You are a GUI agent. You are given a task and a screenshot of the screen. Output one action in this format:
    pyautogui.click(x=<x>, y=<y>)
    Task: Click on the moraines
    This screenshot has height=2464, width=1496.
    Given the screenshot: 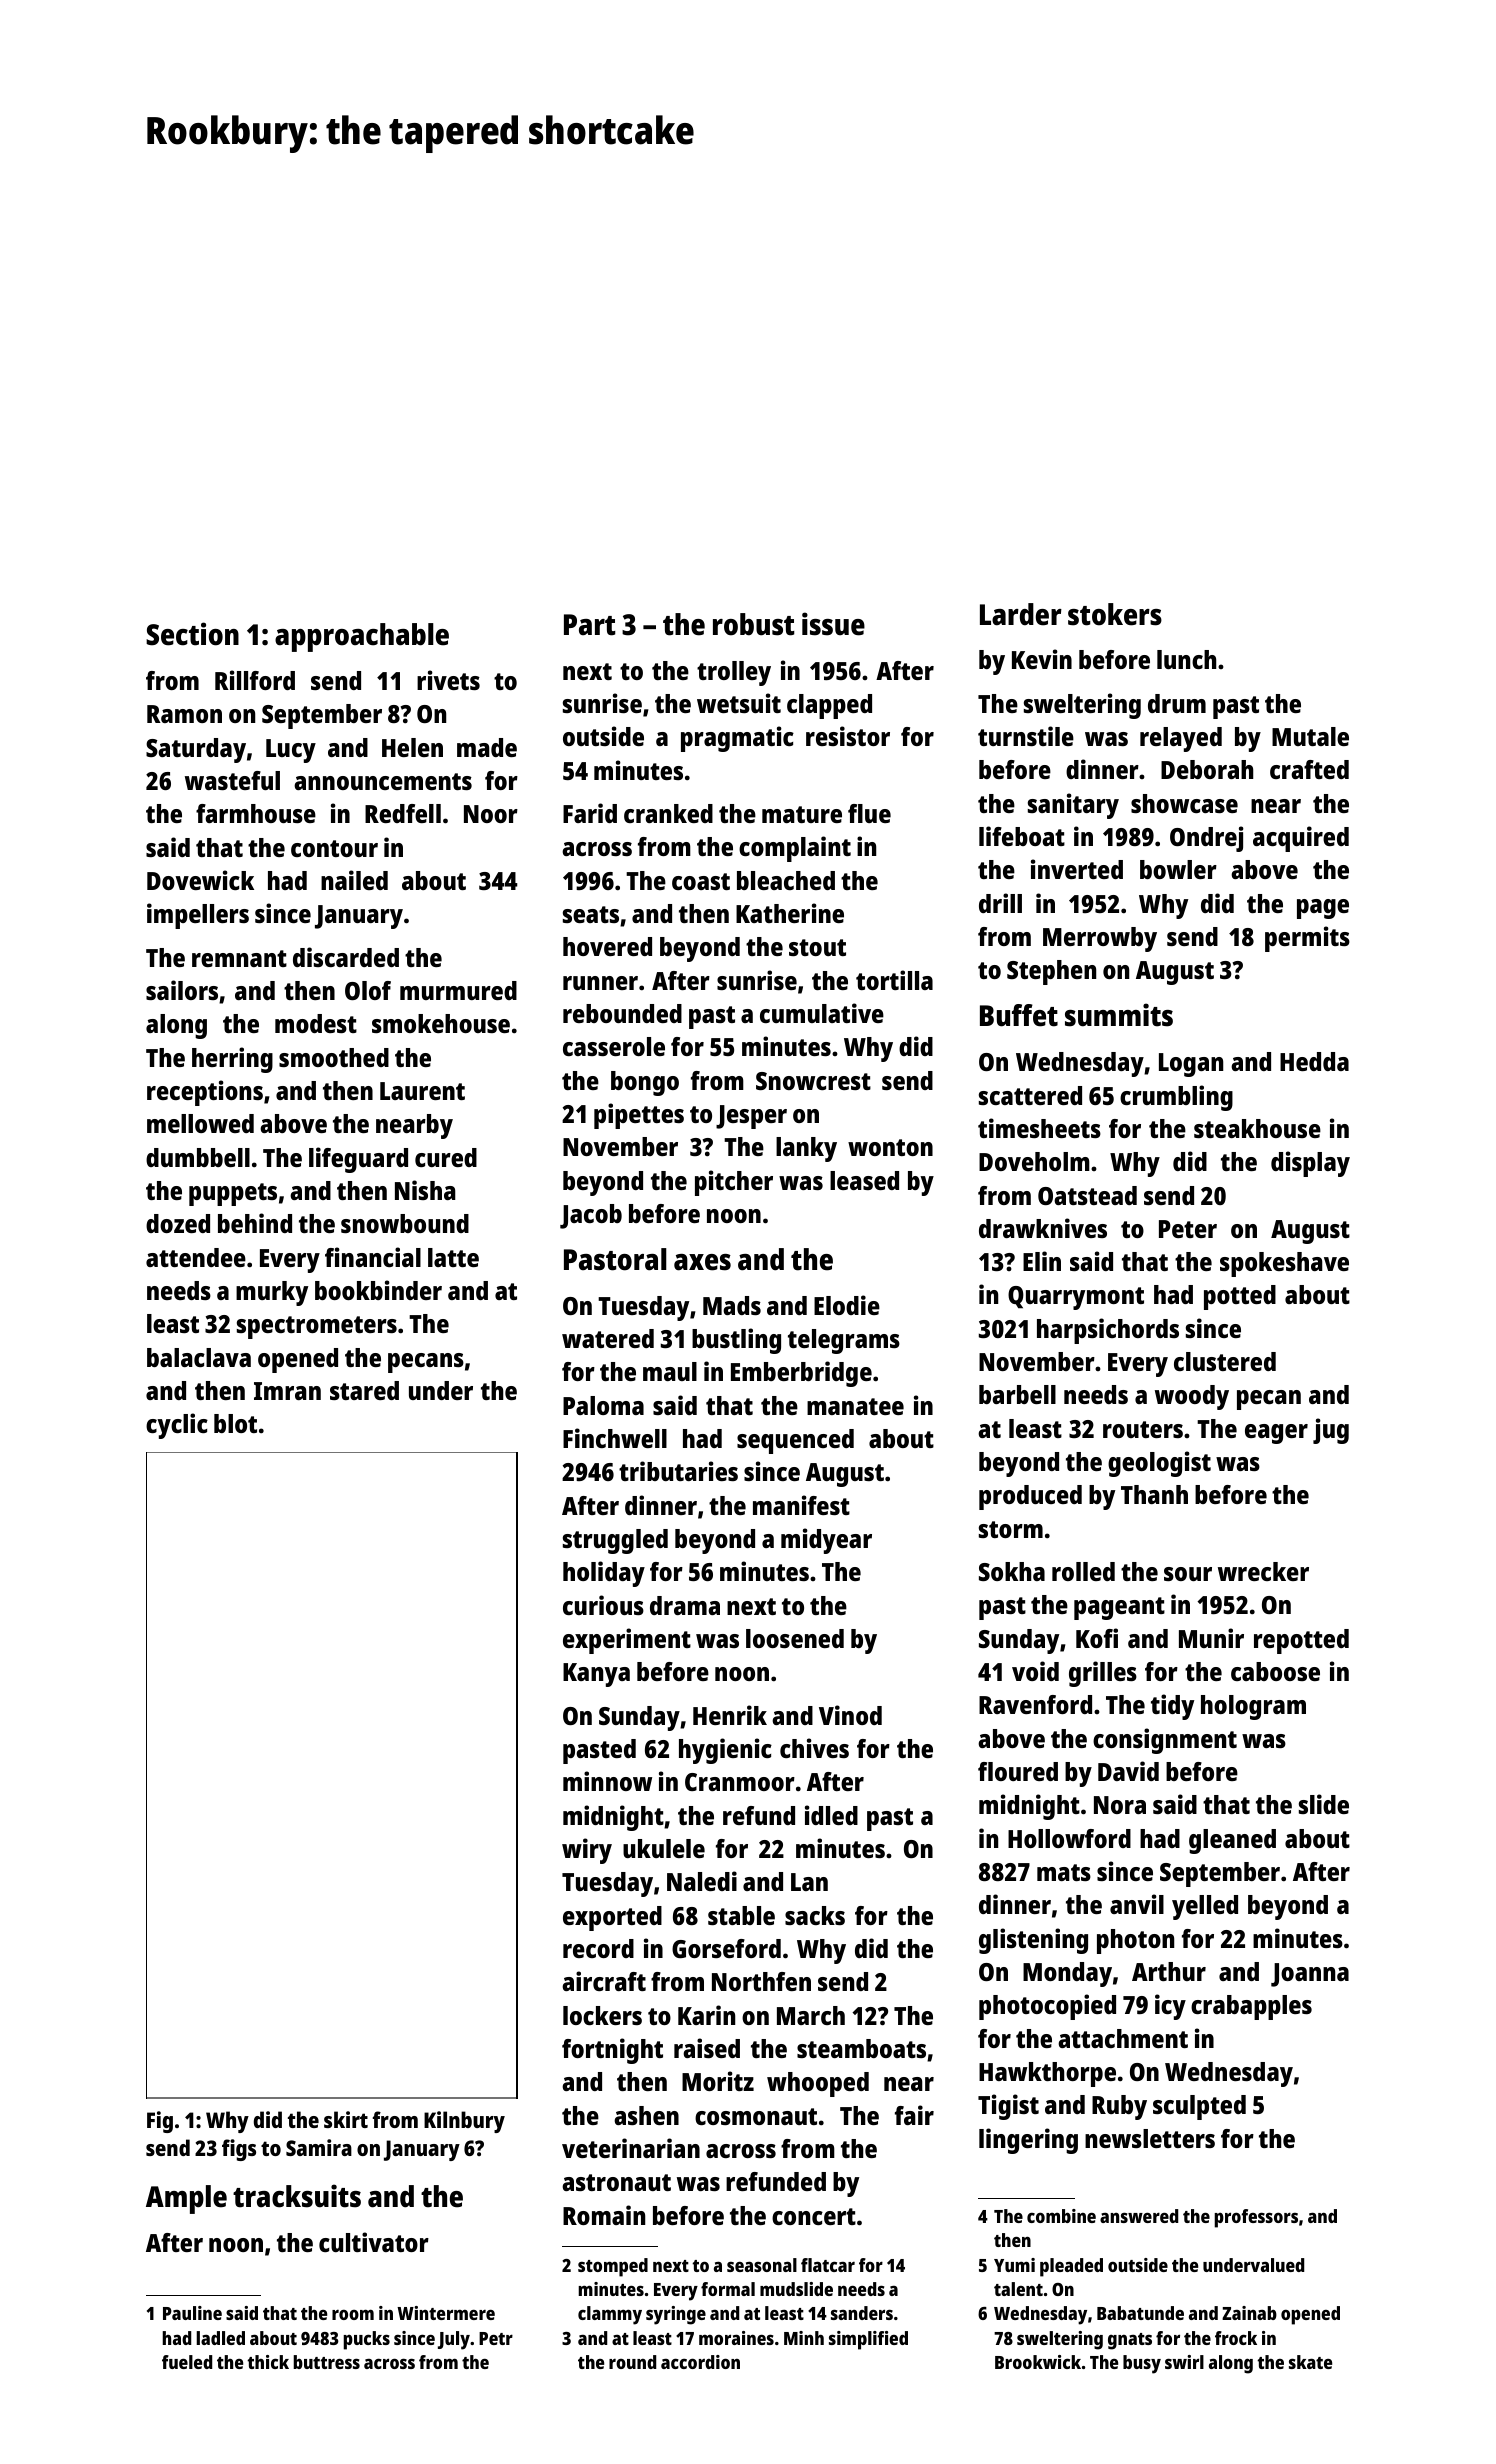 What is the action you would take?
    pyautogui.click(x=736, y=2338)
